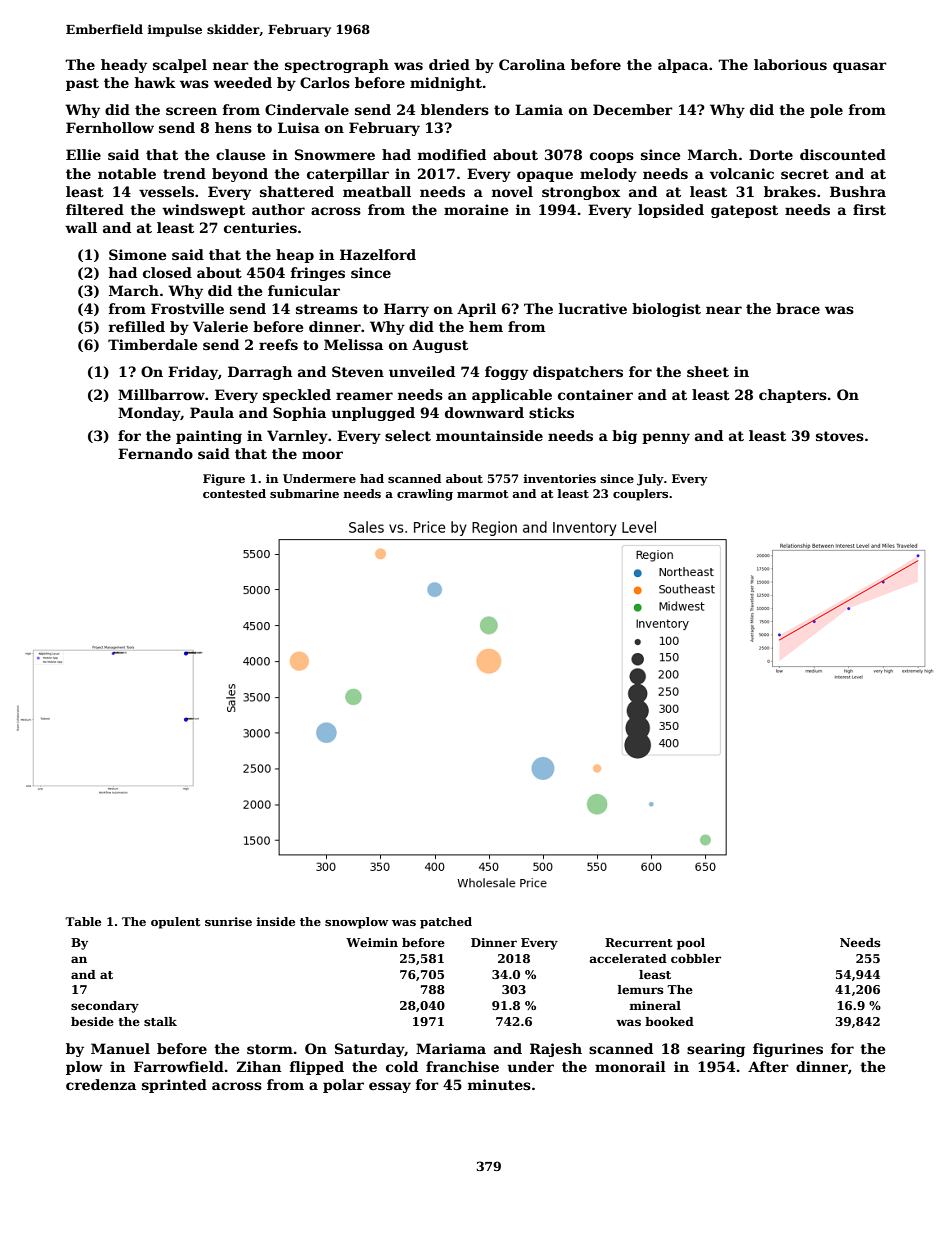 This page has height=1233, width=952. I want to click on contested, so click(234, 493).
